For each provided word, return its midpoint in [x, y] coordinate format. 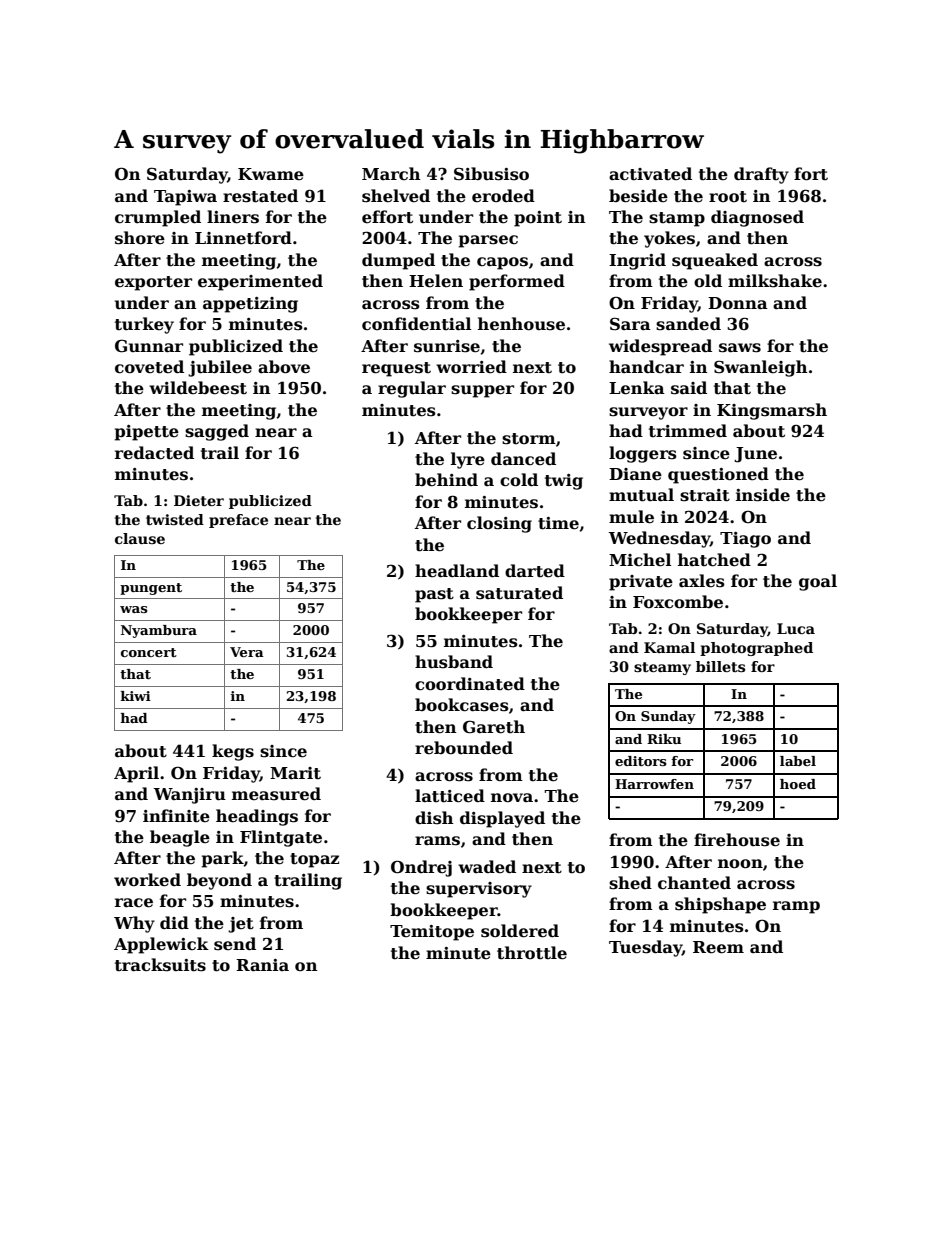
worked [147, 880]
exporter [153, 283]
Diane [635, 474]
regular [412, 389]
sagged [217, 432]
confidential [416, 324]
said [689, 388]
